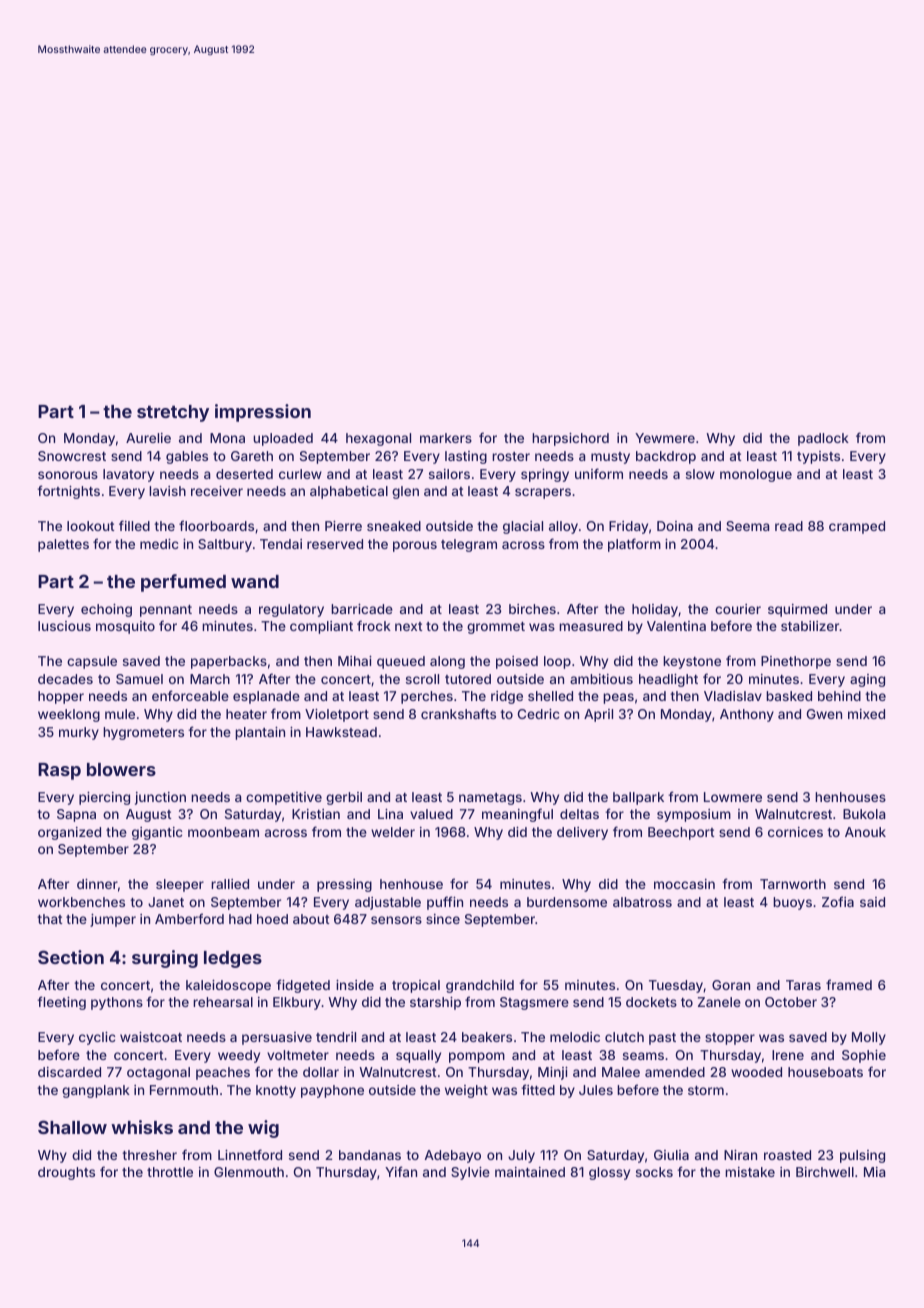  Describe the element at coordinates (183, 583) in the screenshot. I see `perfumed` at that location.
